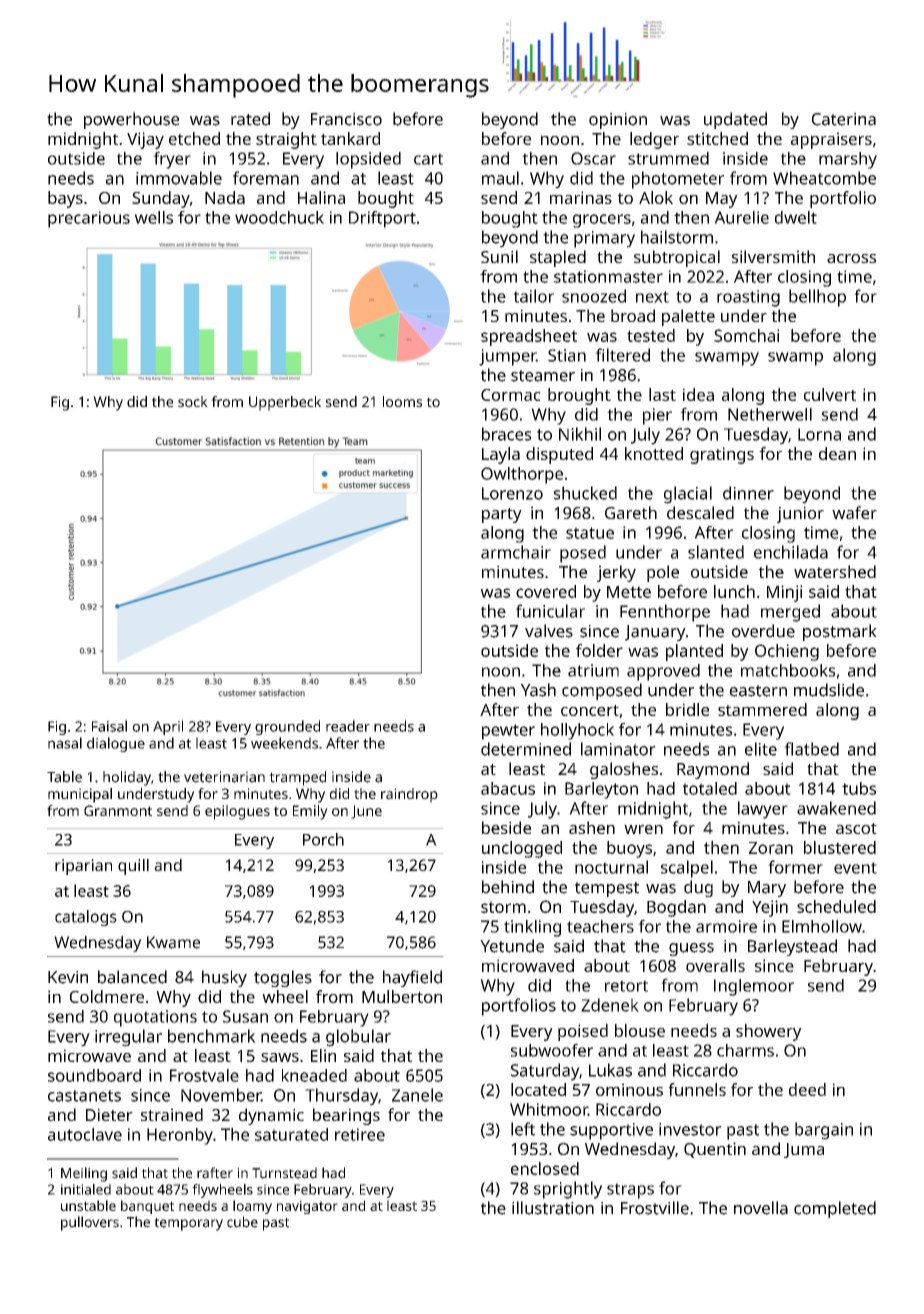 This screenshot has width=924, height=1314. What do you see at coordinates (287, 727) in the screenshot?
I see `grounded` at bounding box center [287, 727].
